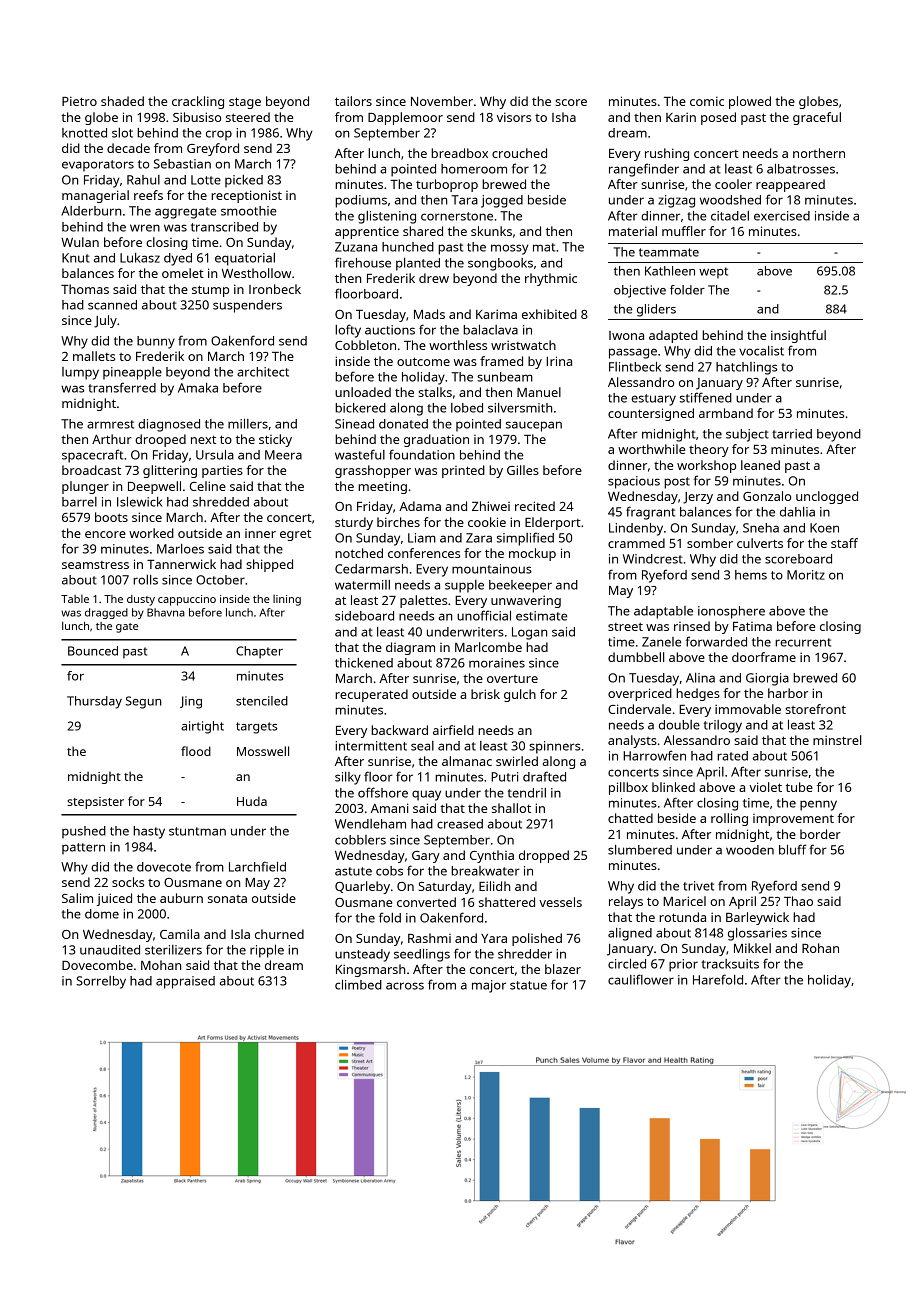 Image resolution: width=924 pixels, height=1308 pixels. What do you see at coordinates (436, 440) in the screenshot?
I see `graduation` at bounding box center [436, 440].
